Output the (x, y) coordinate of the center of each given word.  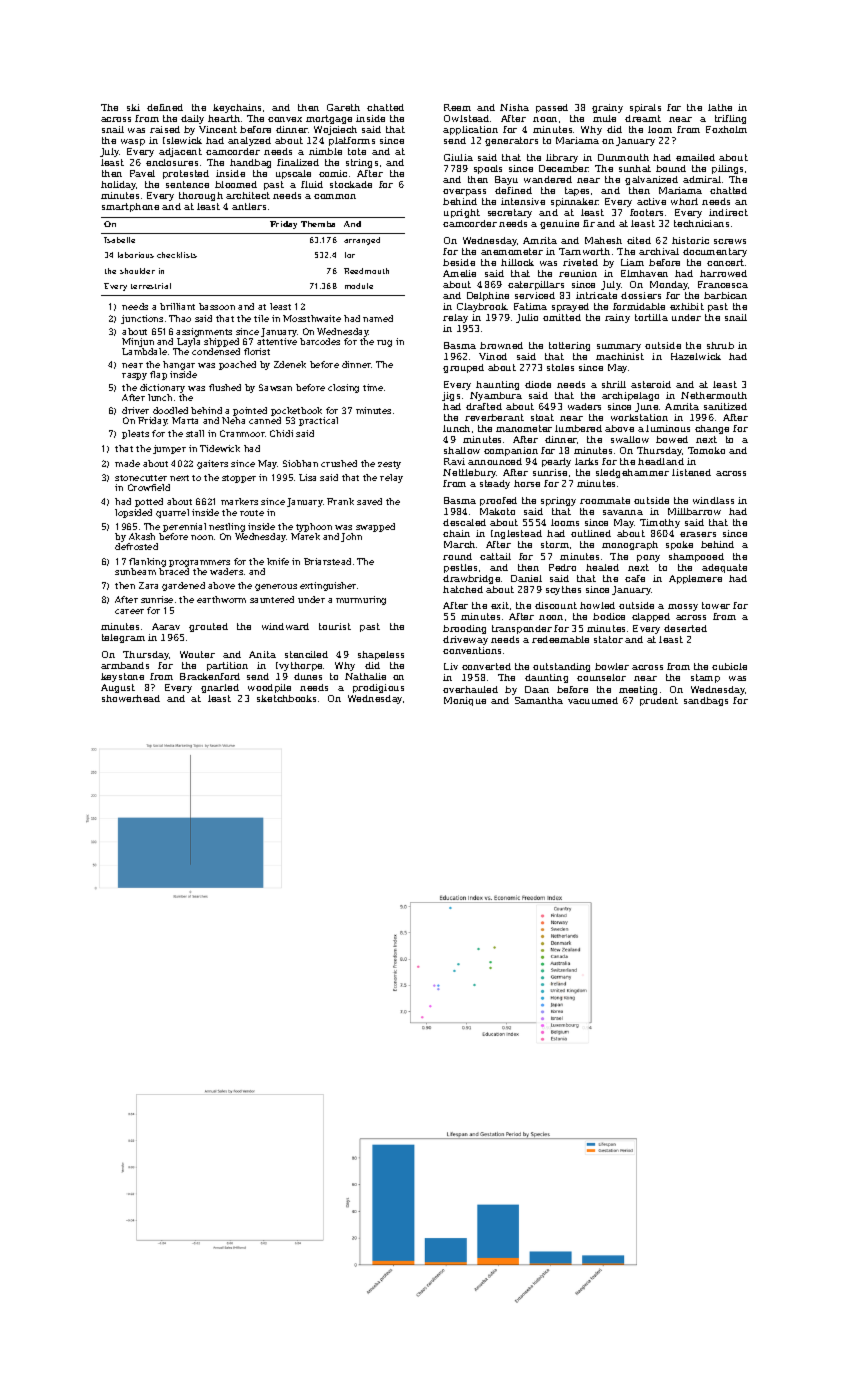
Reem (457, 107)
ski (133, 107)
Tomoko (706, 450)
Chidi (281, 433)
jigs (451, 396)
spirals (645, 108)
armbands (125, 665)
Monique (465, 701)
